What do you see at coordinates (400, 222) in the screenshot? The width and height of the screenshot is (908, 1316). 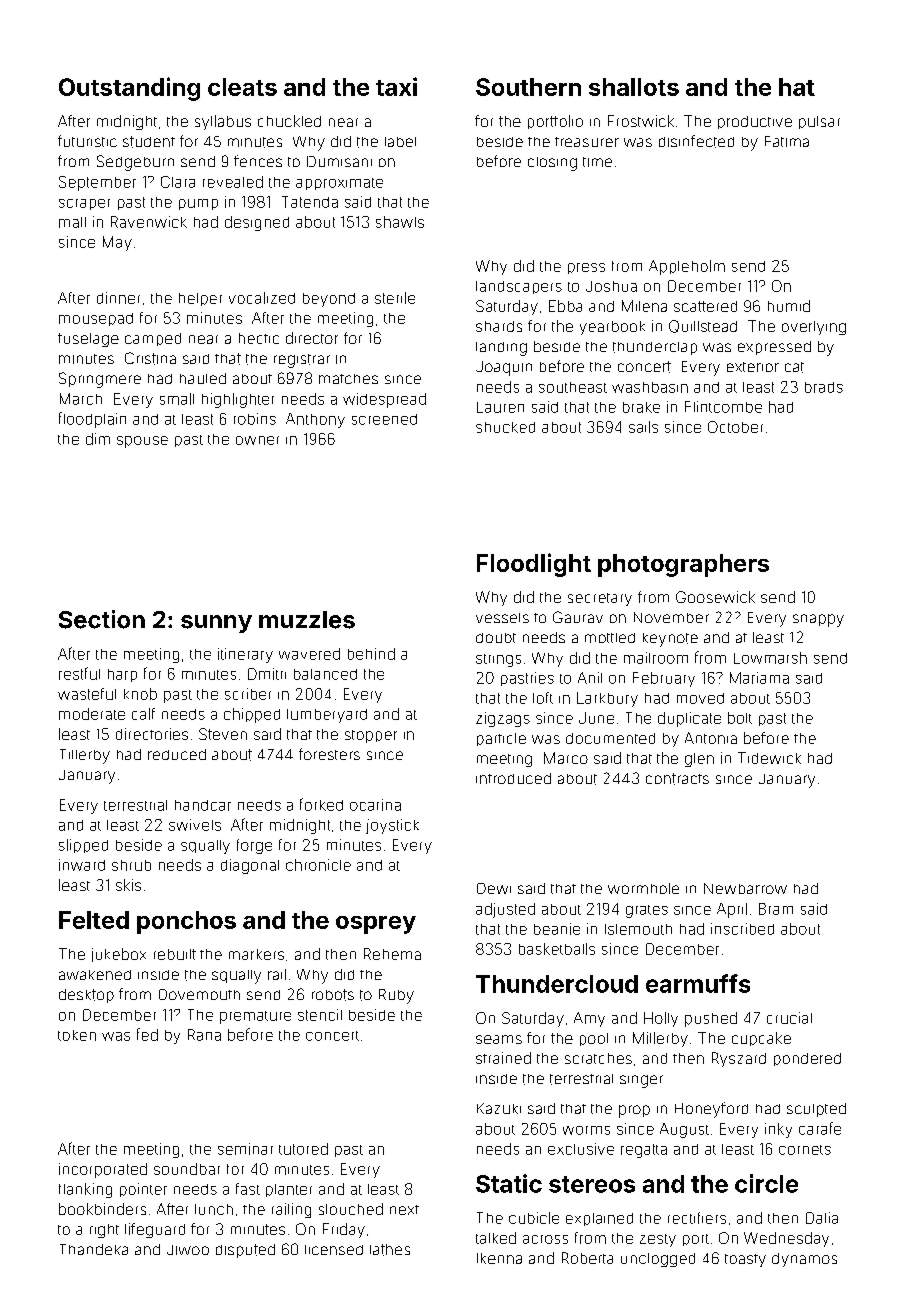 I see `shawls` at bounding box center [400, 222].
